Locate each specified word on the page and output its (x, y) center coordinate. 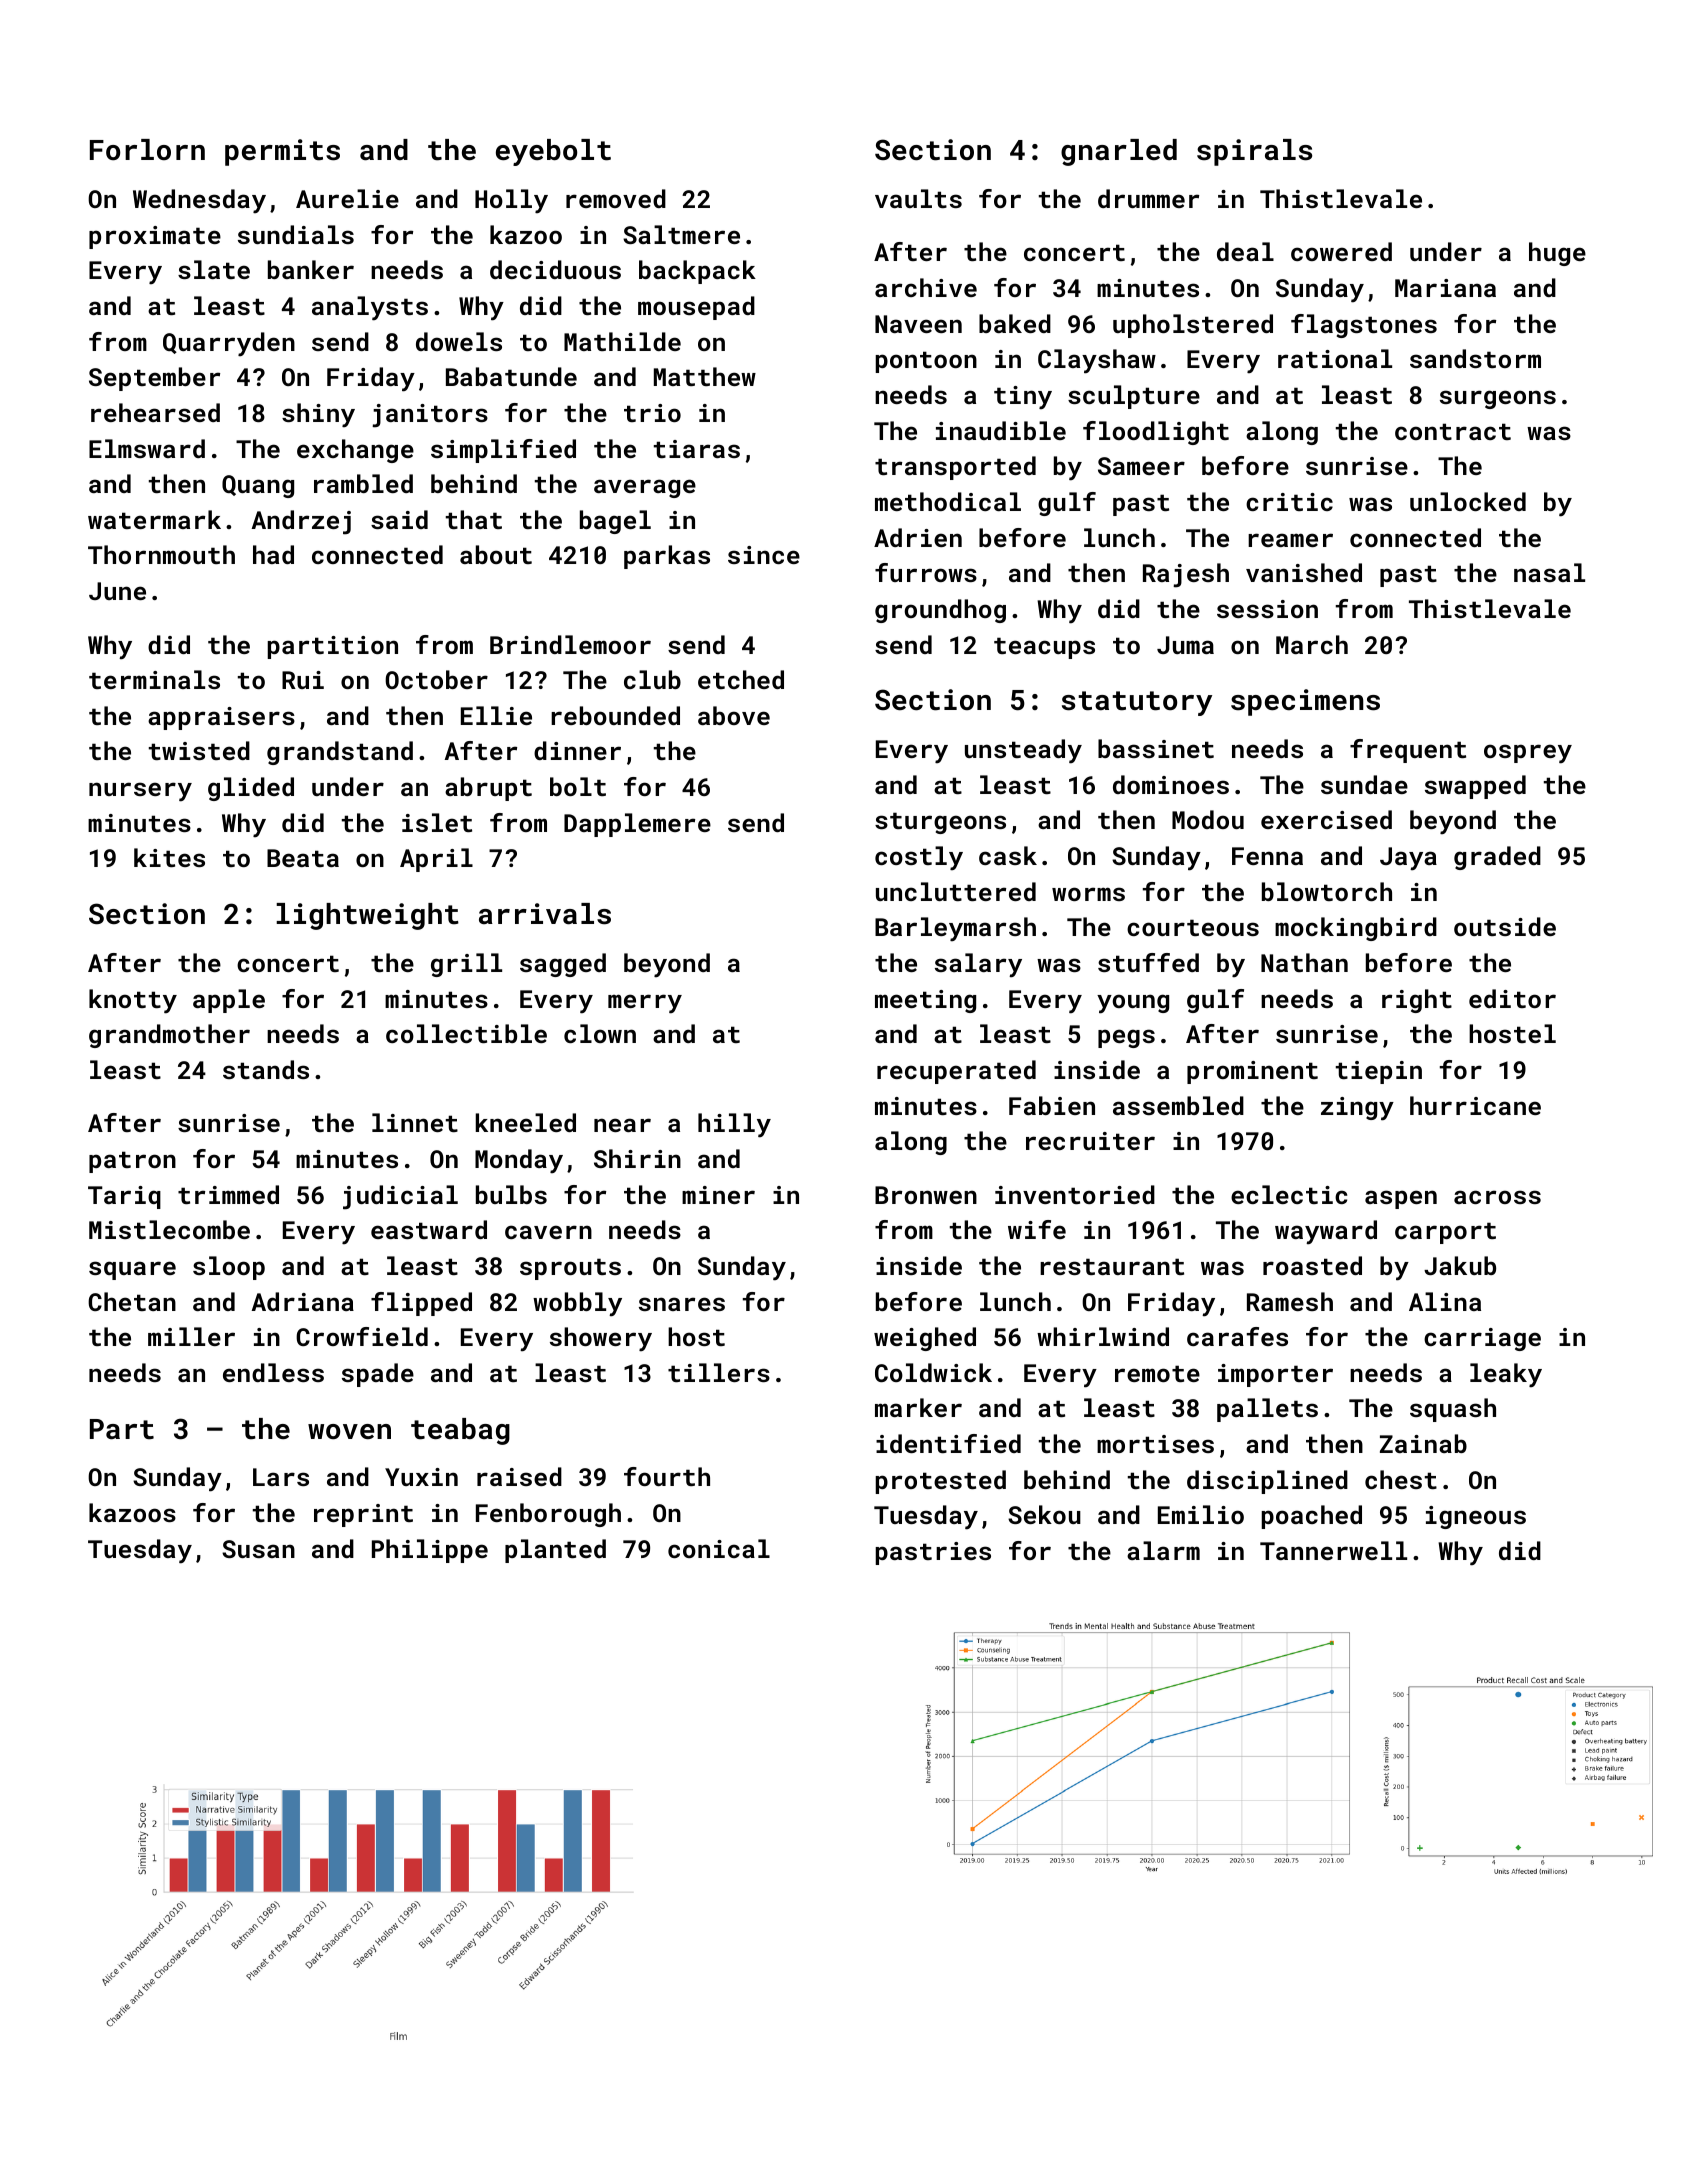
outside (1505, 926)
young (1133, 1004)
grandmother (169, 1036)
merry (645, 1004)
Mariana (1445, 288)
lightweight (367, 916)
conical (719, 1548)
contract (1453, 431)
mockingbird (1356, 929)
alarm (1163, 1550)
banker (311, 269)
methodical (948, 501)
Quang (258, 486)
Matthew (705, 376)
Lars (281, 1477)
